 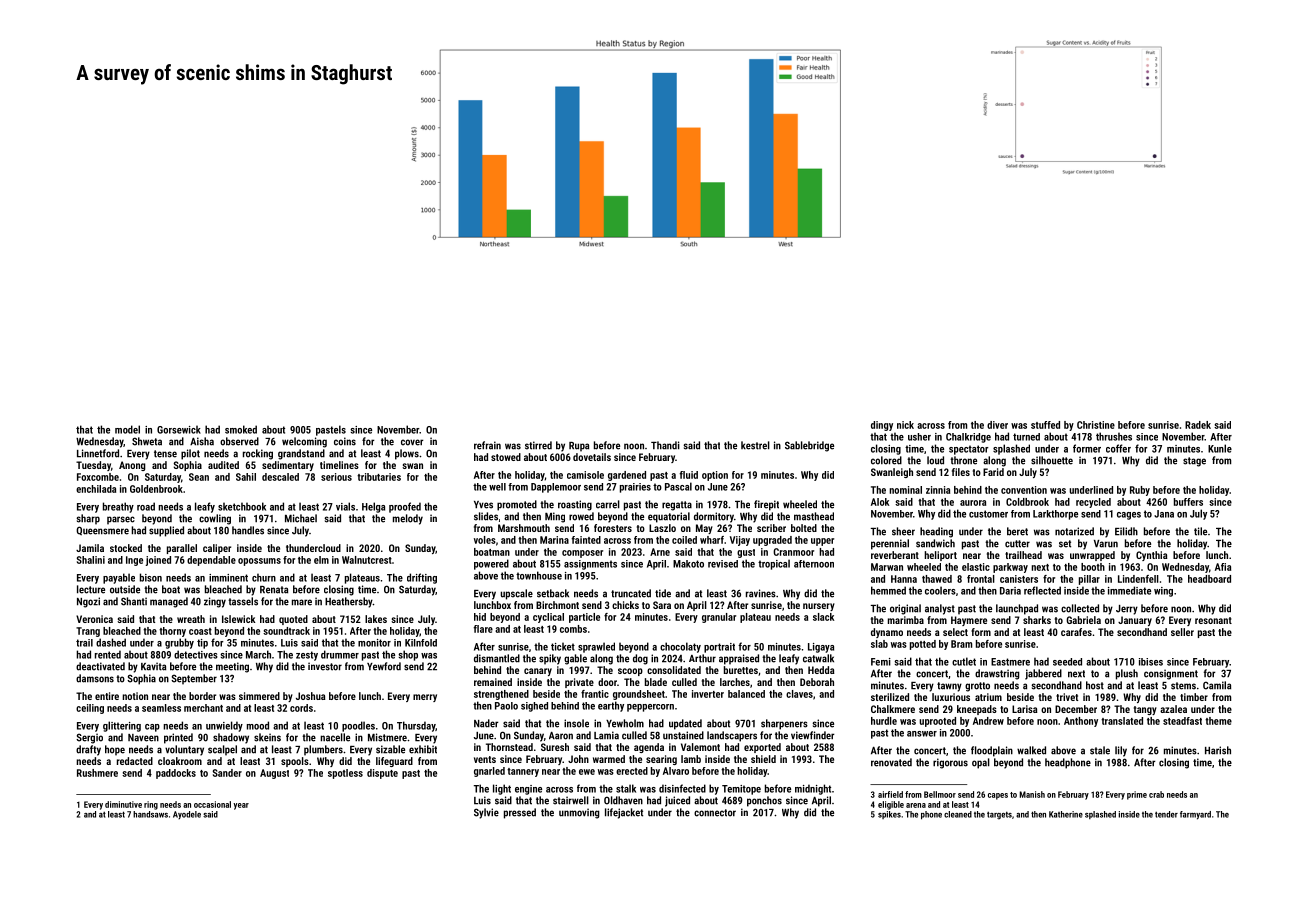 I want to click on slack, so click(x=823, y=617).
